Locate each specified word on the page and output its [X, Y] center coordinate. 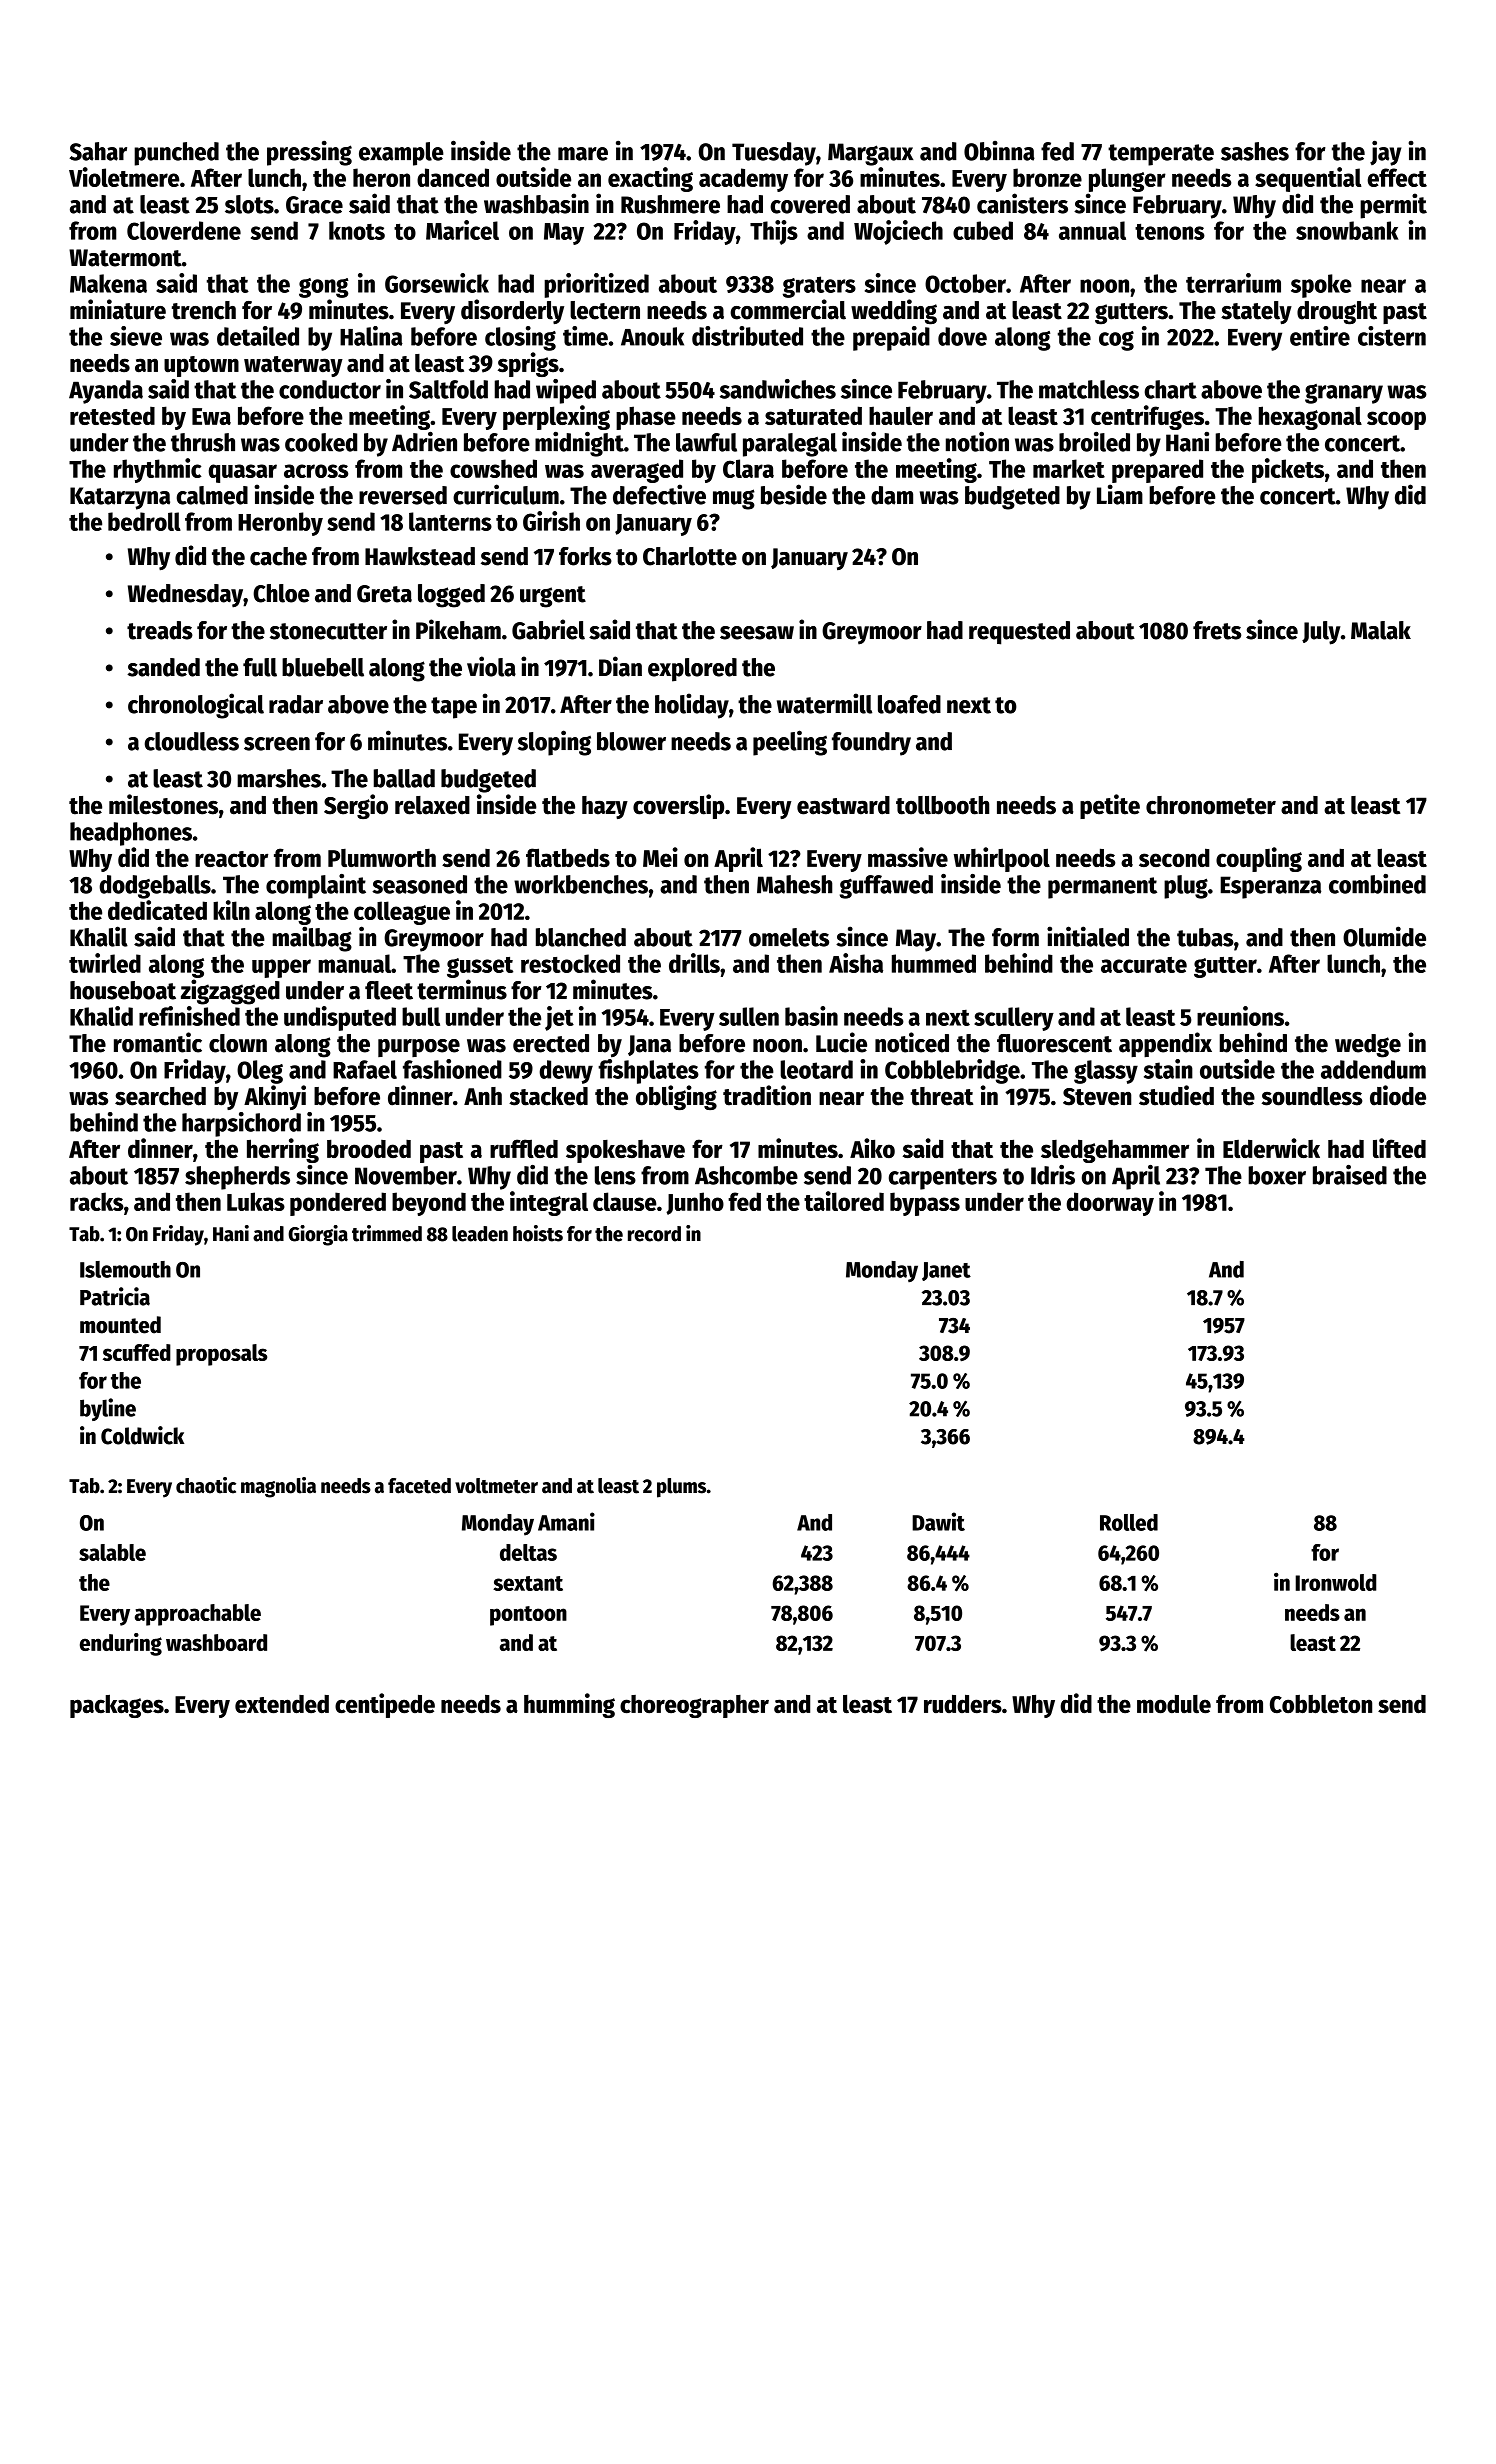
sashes [1255, 151]
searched [160, 1096]
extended [282, 1704]
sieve [136, 336]
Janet [946, 1271]
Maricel [462, 230]
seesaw [757, 633]
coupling [1259, 859]
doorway [1110, 1204]
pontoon [528, 1616]
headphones [131, 834]
